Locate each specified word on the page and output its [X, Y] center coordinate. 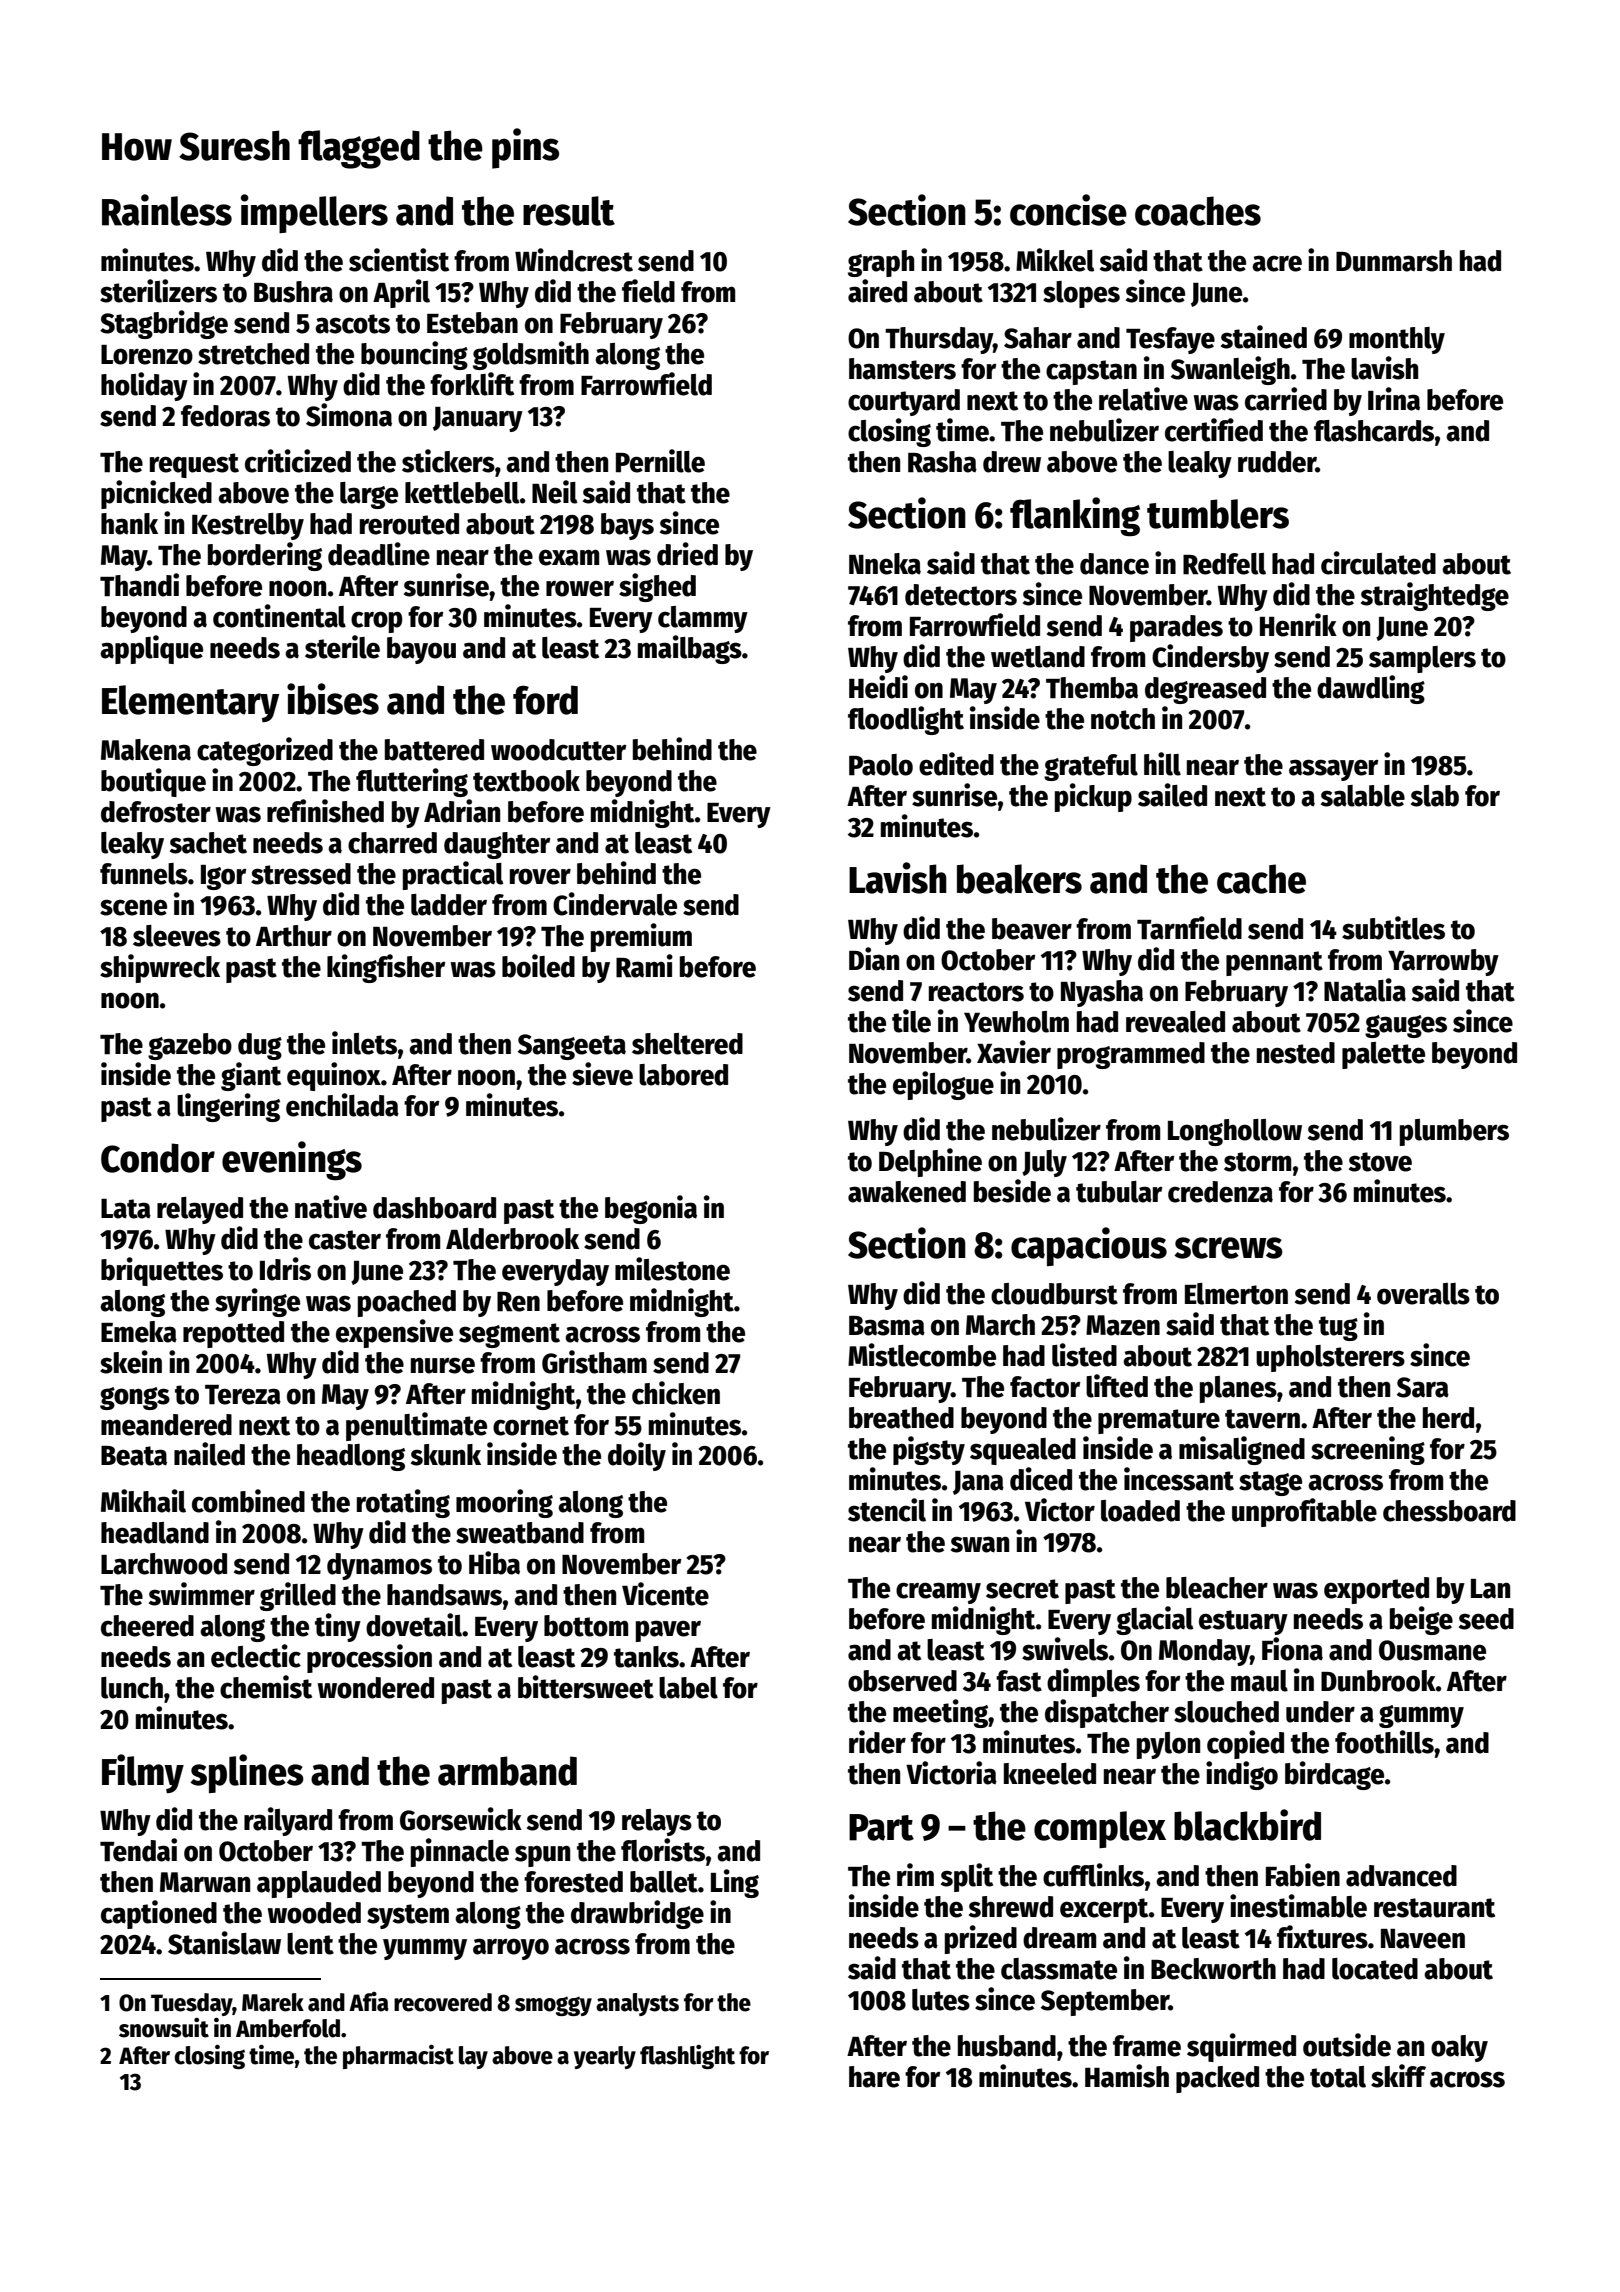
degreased [1205, 690]
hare [874, 2077]
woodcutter [558, 750]
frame [1147, 2046]
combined [248, 1501]
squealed [1023, 1451]
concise [1068, 210]
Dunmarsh [1394, 261]
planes [1238, 1389]
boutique [153, 782]
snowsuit [164, 2028]
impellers [314, 213]
